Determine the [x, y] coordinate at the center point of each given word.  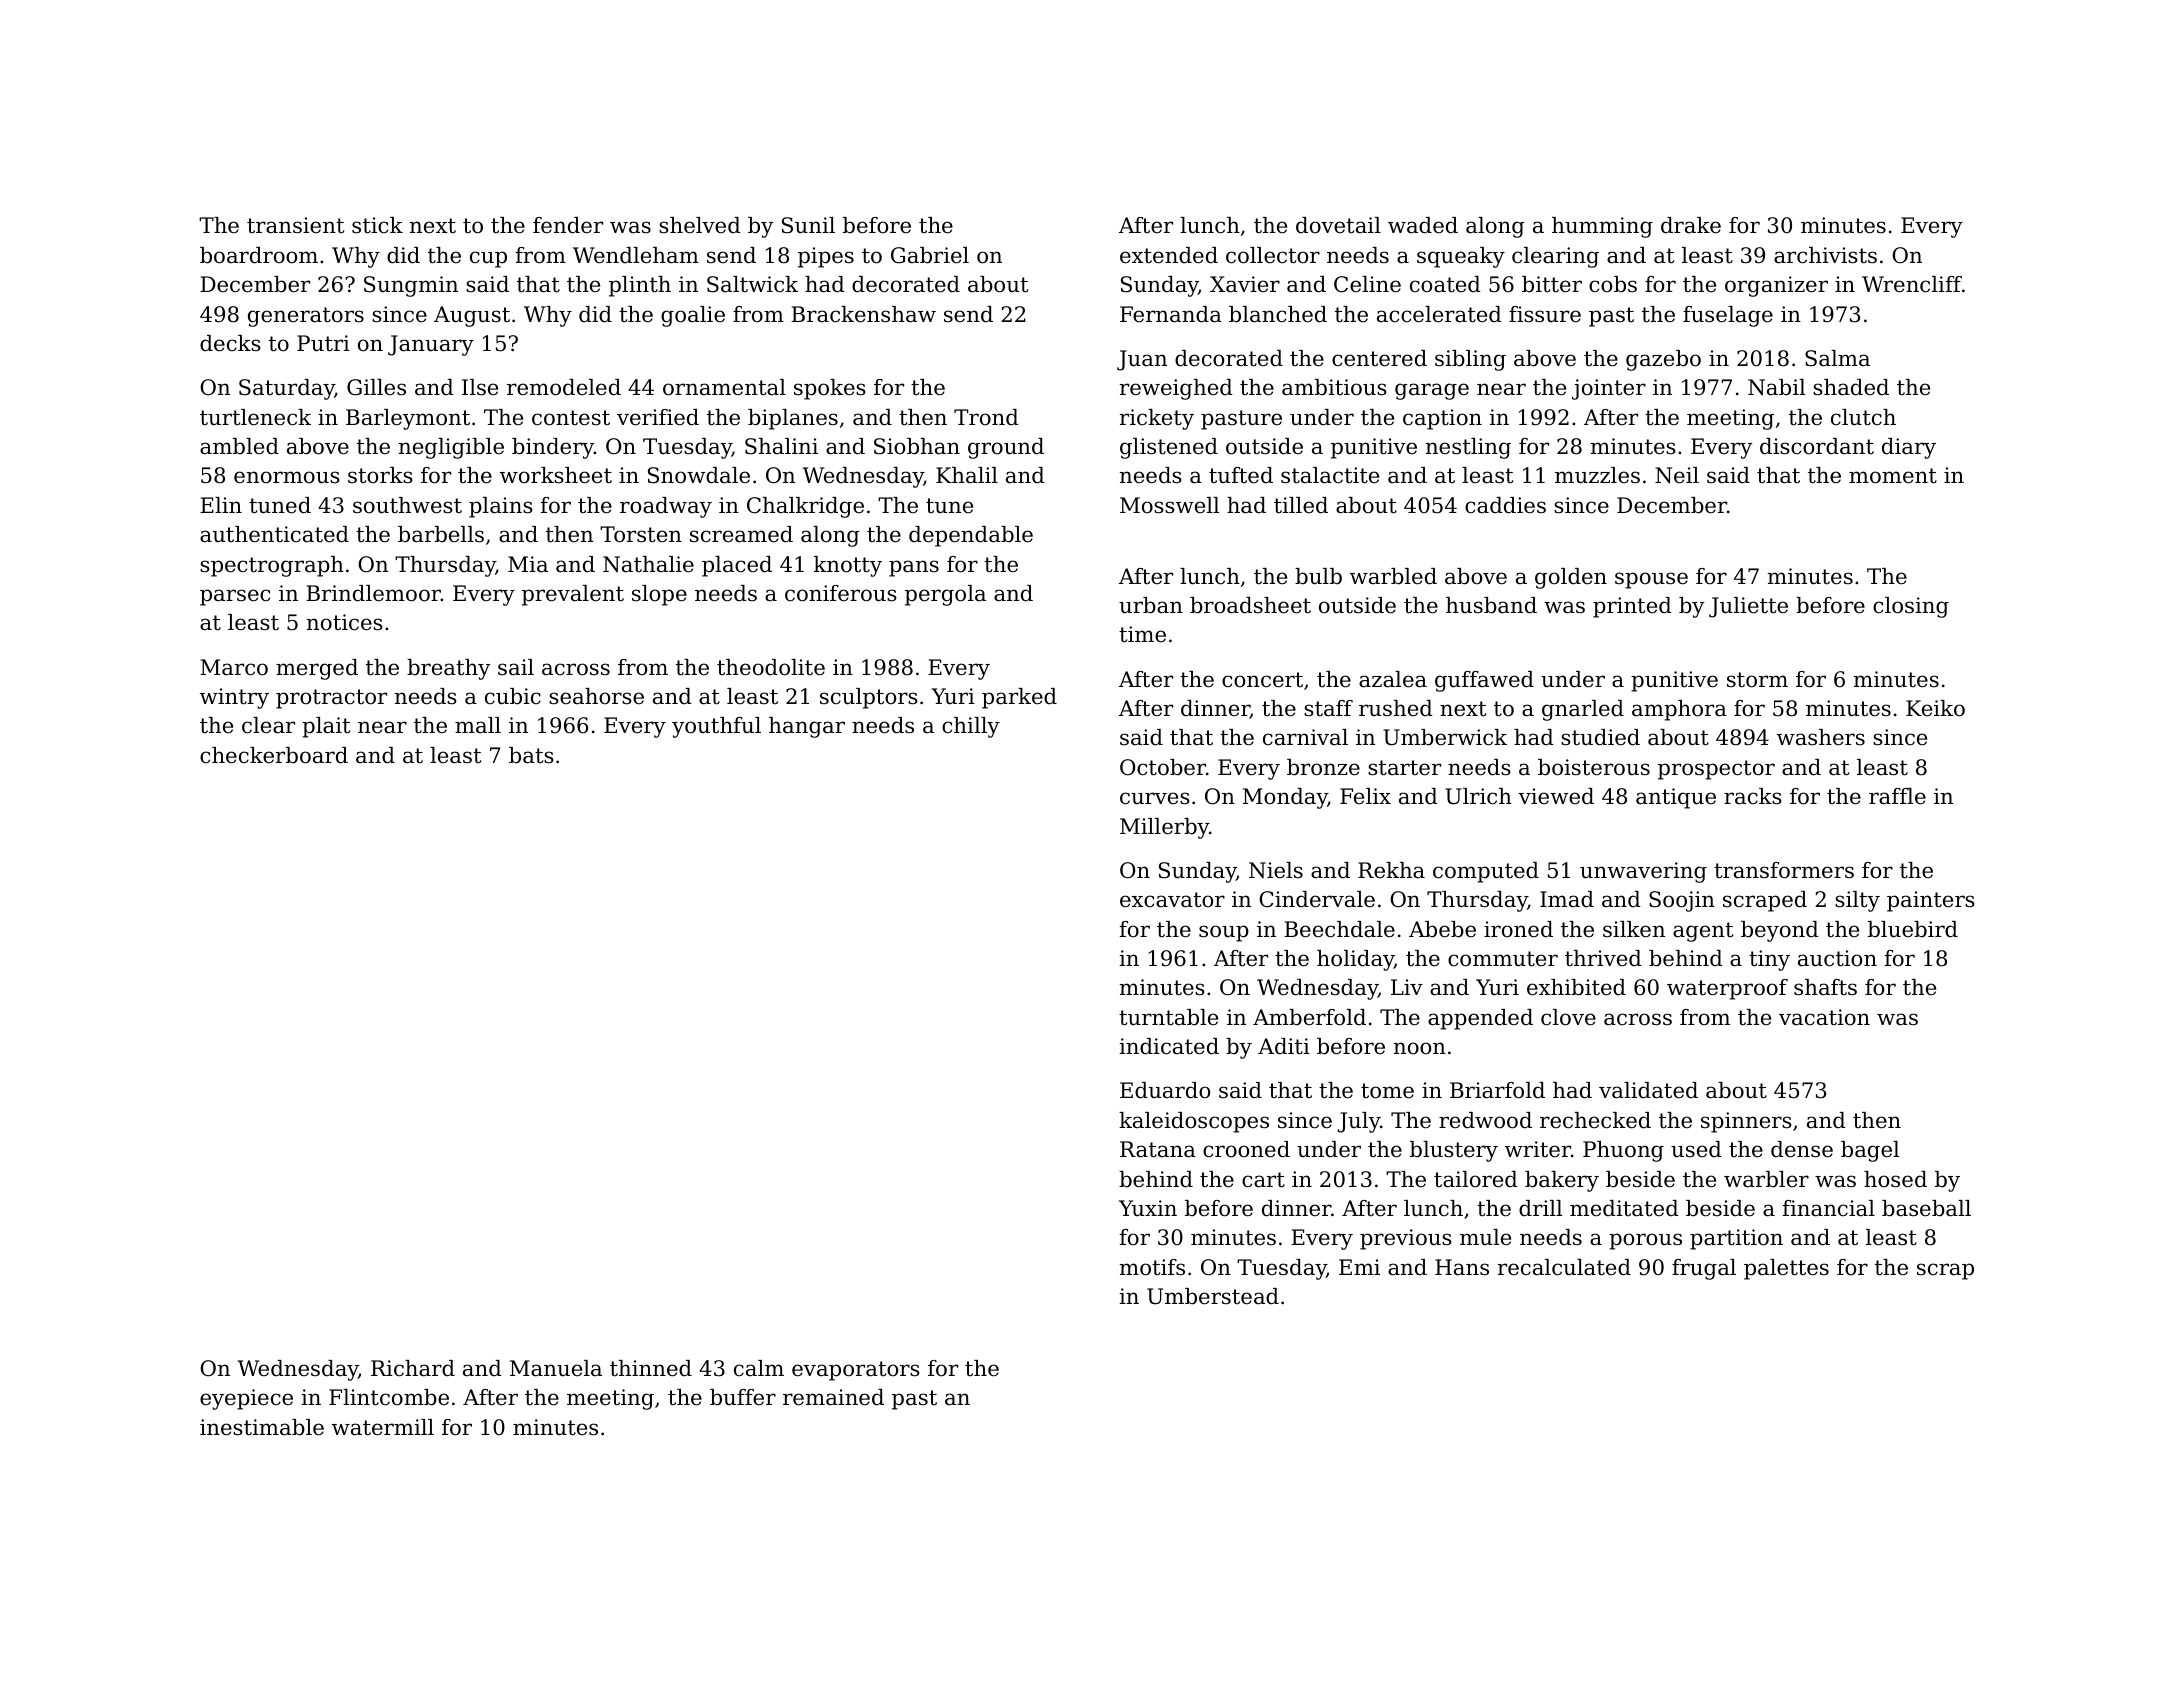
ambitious [1334, 387]
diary [1909, 448]
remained [833, 1397]
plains [501, 507]
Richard [413, 1368]
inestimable [262, 1427]
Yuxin [1148, 1208]
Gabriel [930, 255]
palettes [1786, 1269]
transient [295, 225]
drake [1691, 225]
